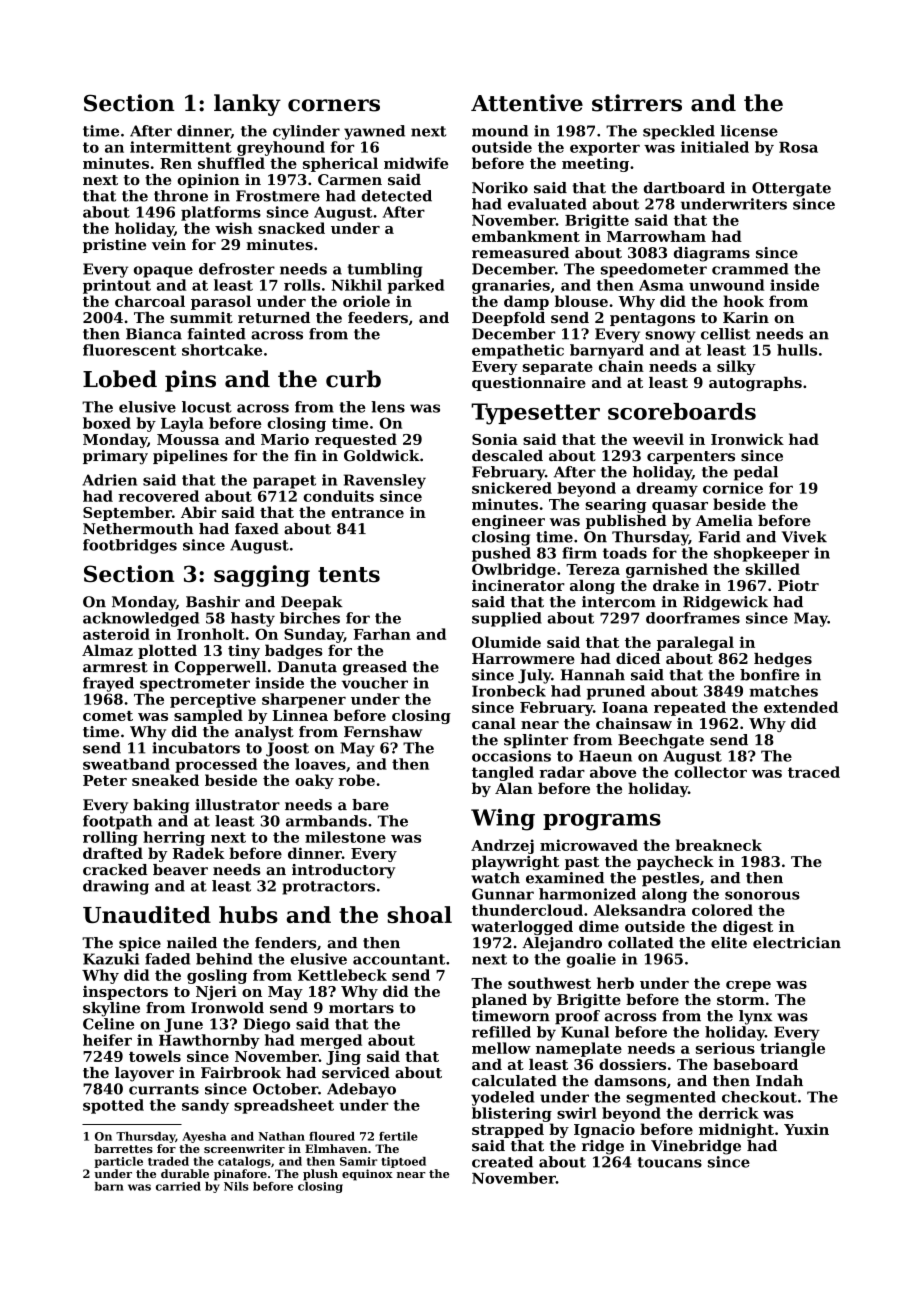 The image size is (924, 1308). What do you see at coordinates (661, 741) in the page?
I see `Beechgate` at bounding box center [661, 741].
